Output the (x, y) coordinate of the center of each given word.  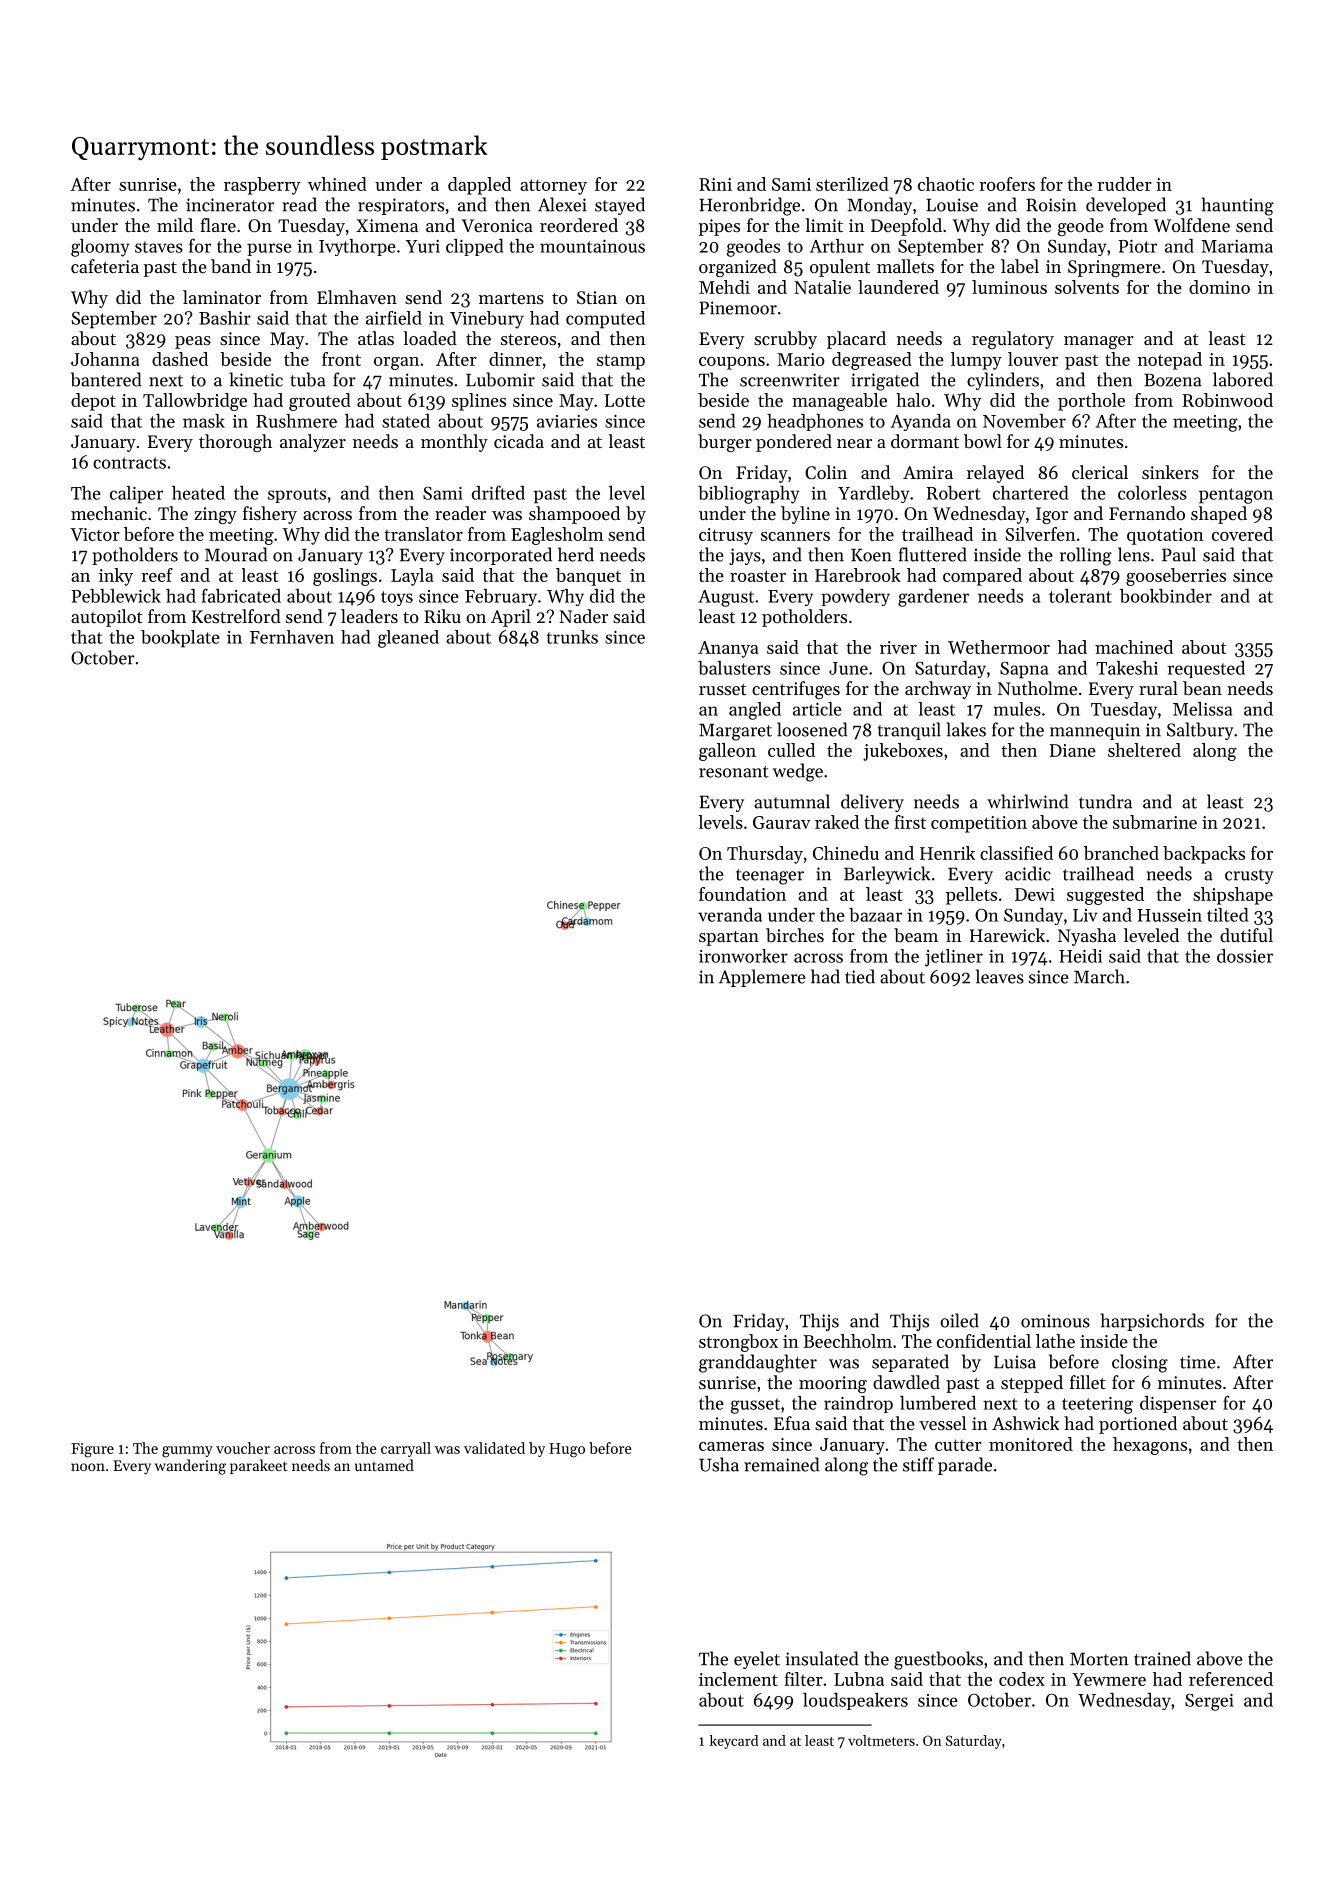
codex (1022, 1679)
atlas (376, 338)
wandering (190, 1467)
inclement (738, 1679)
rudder (1124, 184)
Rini (715, 184)
